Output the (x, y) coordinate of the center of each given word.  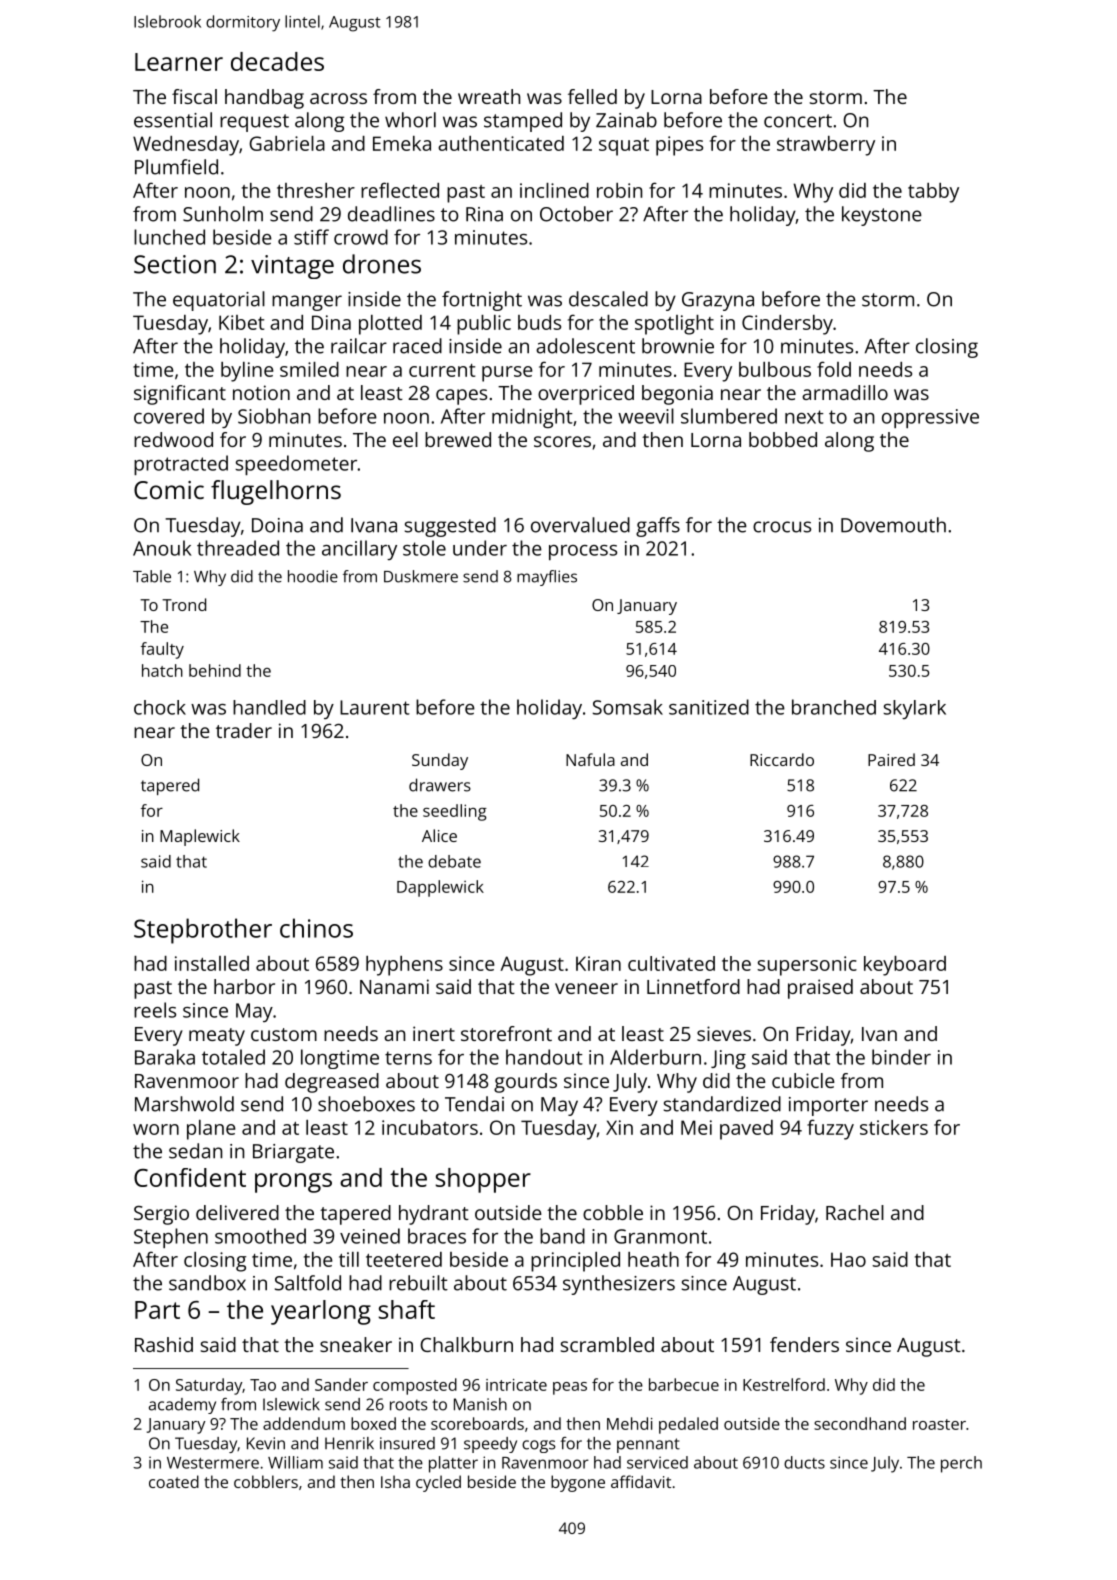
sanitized (709, 707)
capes (461, 397)
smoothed (260, 1236)
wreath (489, 96)
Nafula (590, 759)
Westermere (213, 1463)
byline (247, 372)
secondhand (860, 1423)
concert (798, 121)
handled (269, 707)
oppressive (930, 418)
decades (277, 61)
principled (575, 1262)
